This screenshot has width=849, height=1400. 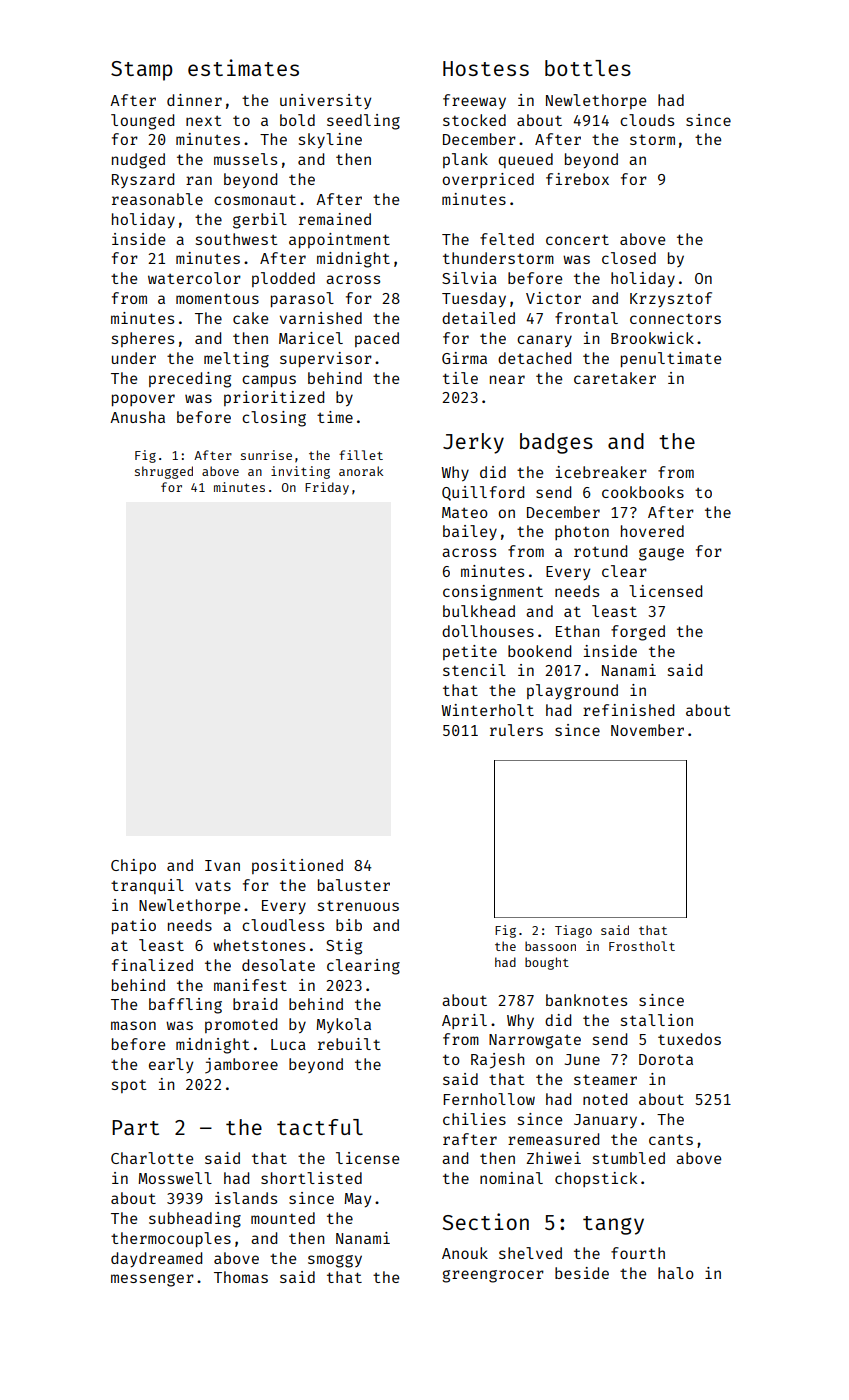 What do you see at coordinates (493, 1276) in the screenshot?
I see `greengrocer` at bounding box center [493, 1276].
